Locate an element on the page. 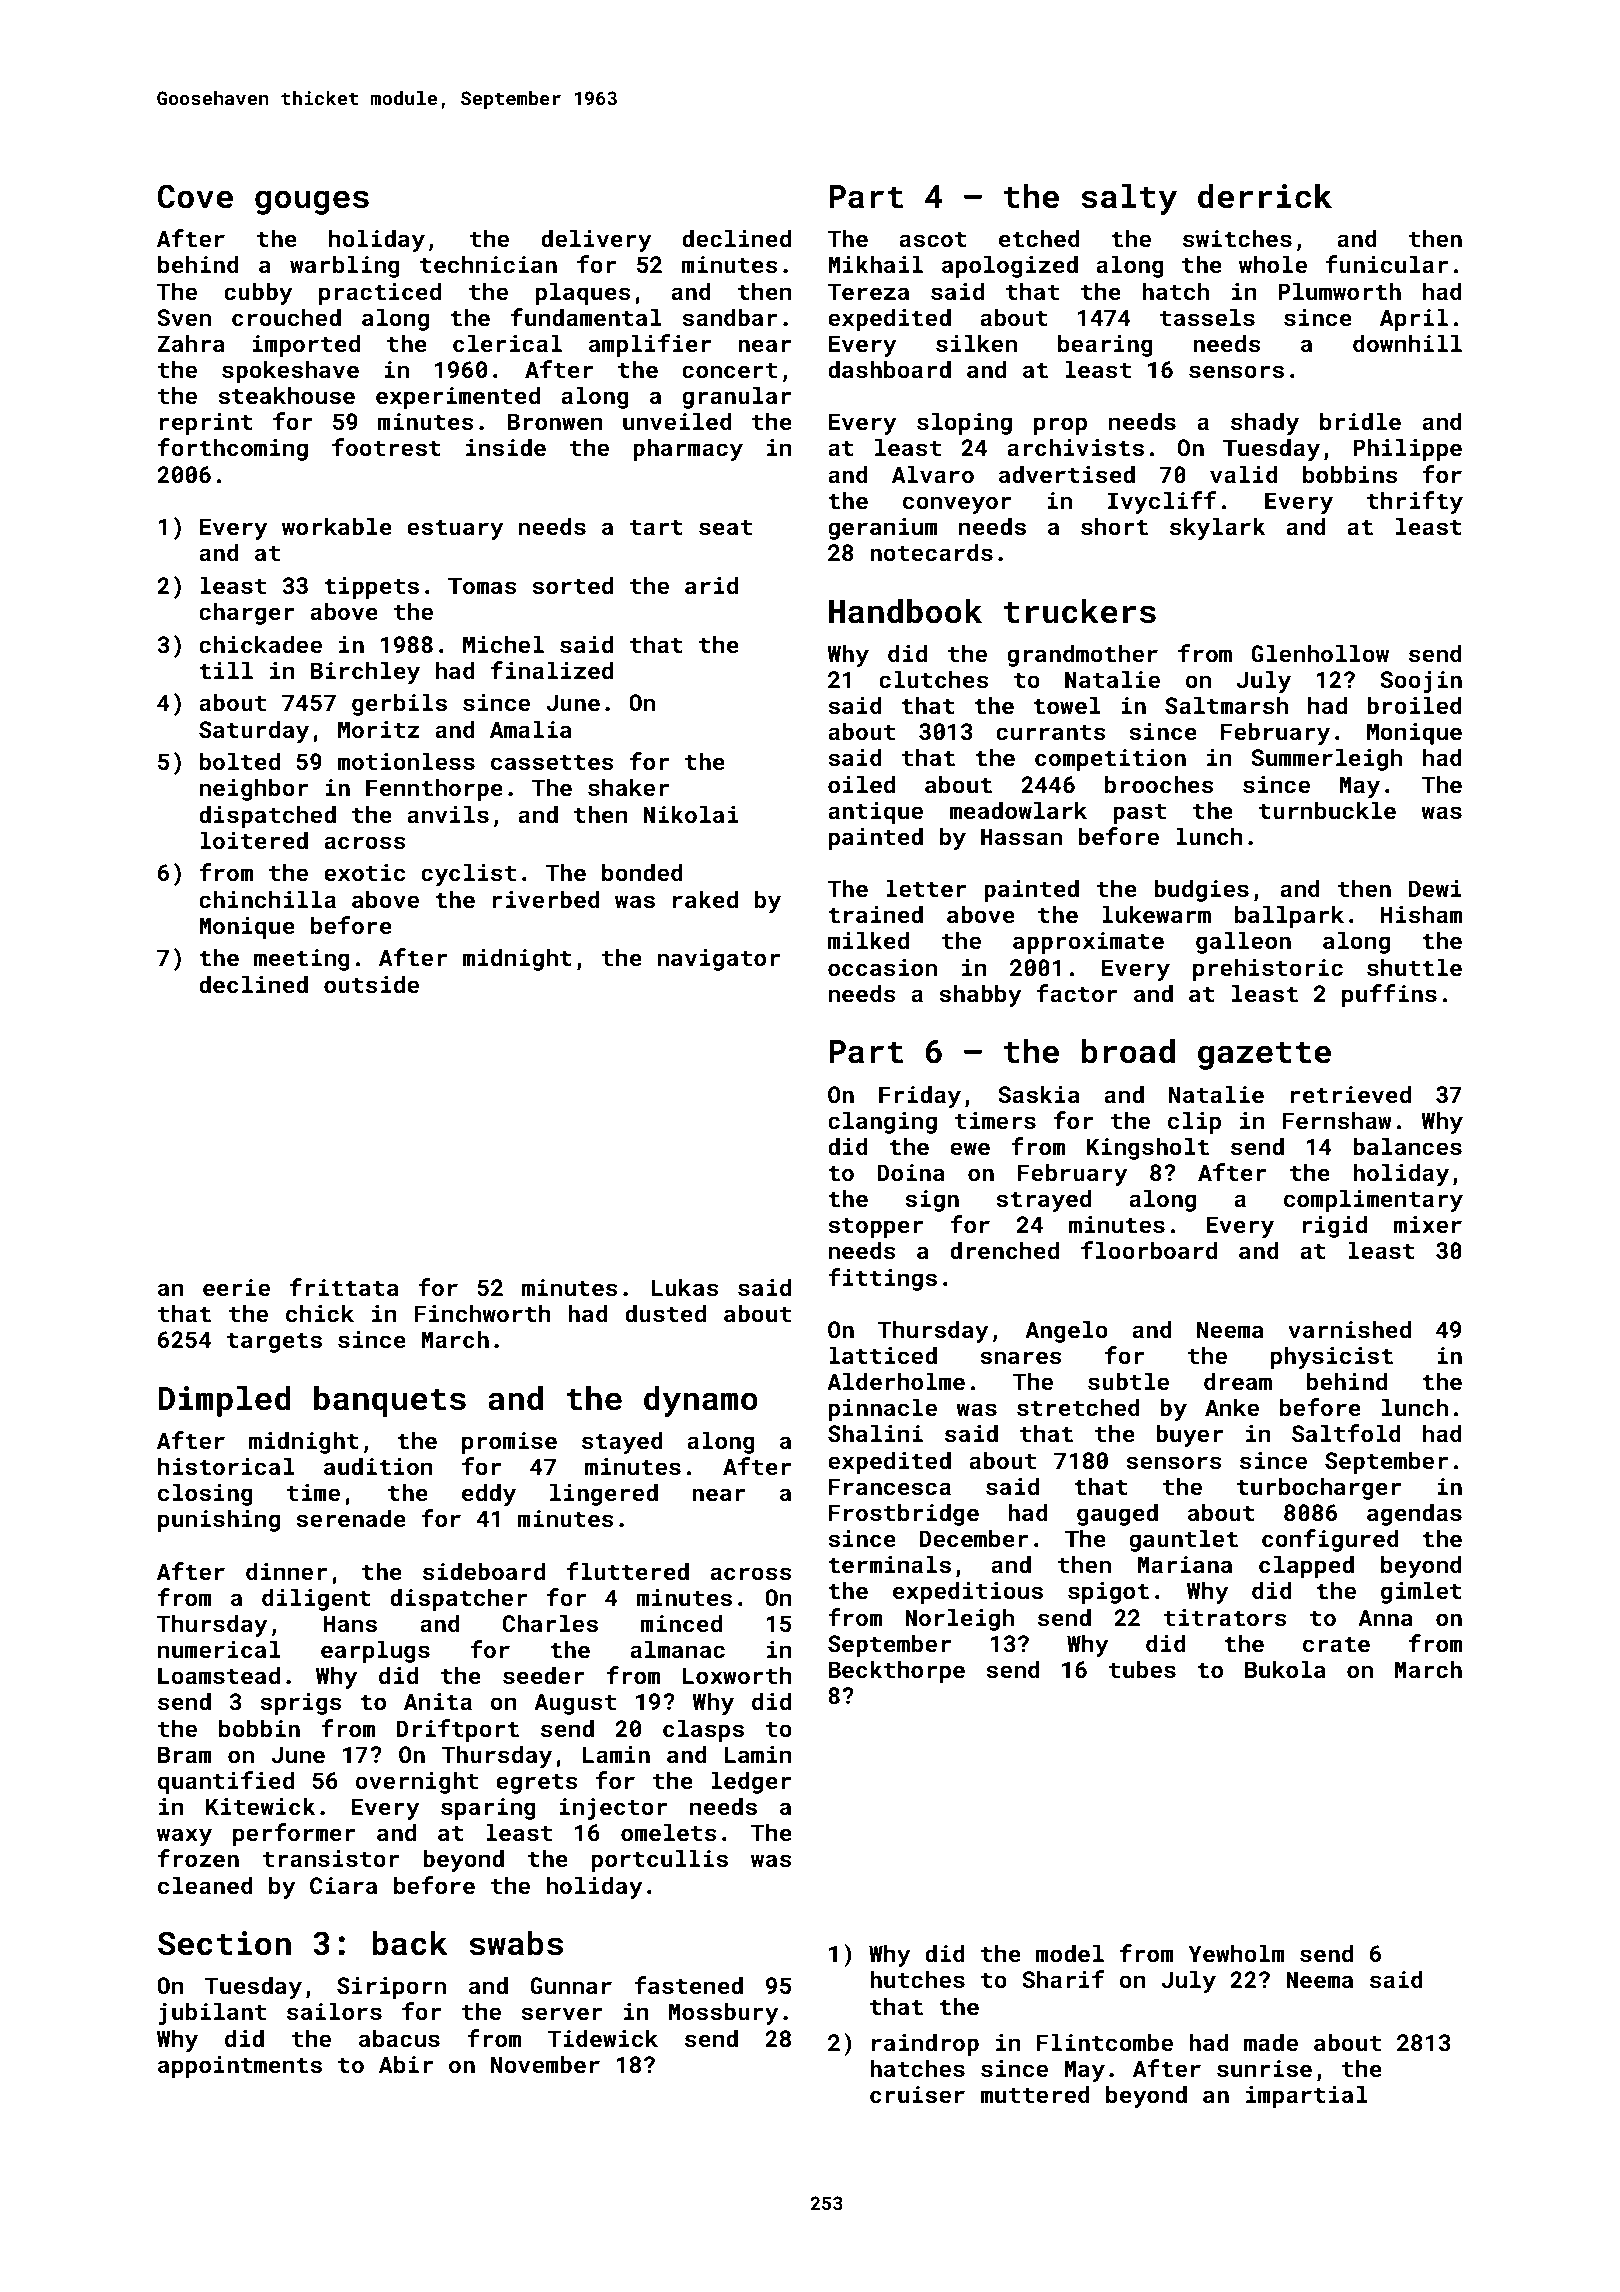 The image size is (1620, 2292). cubby is located at coordinates (258, 293).
